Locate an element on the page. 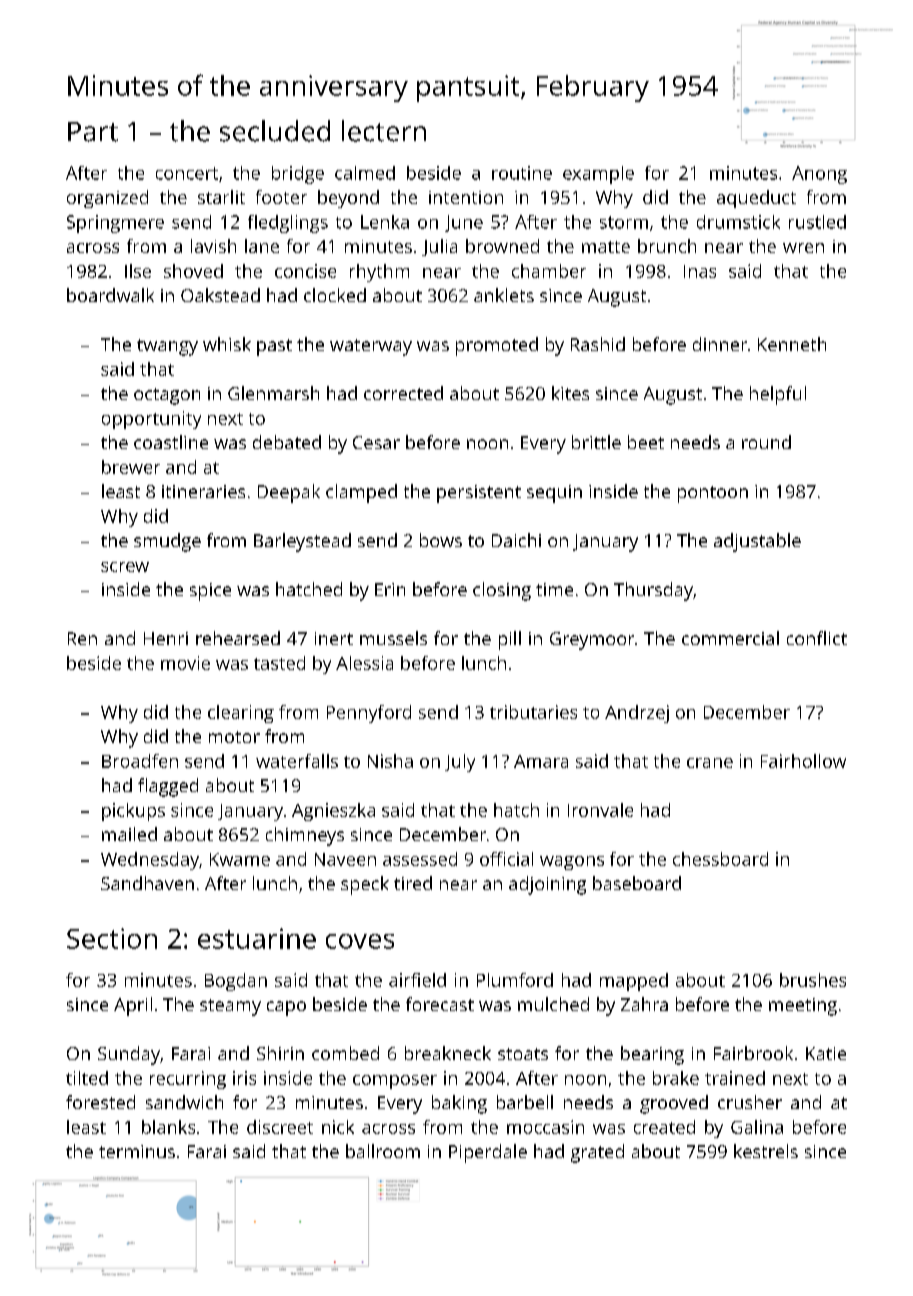  secluded is located at coordinates (275, 131).
